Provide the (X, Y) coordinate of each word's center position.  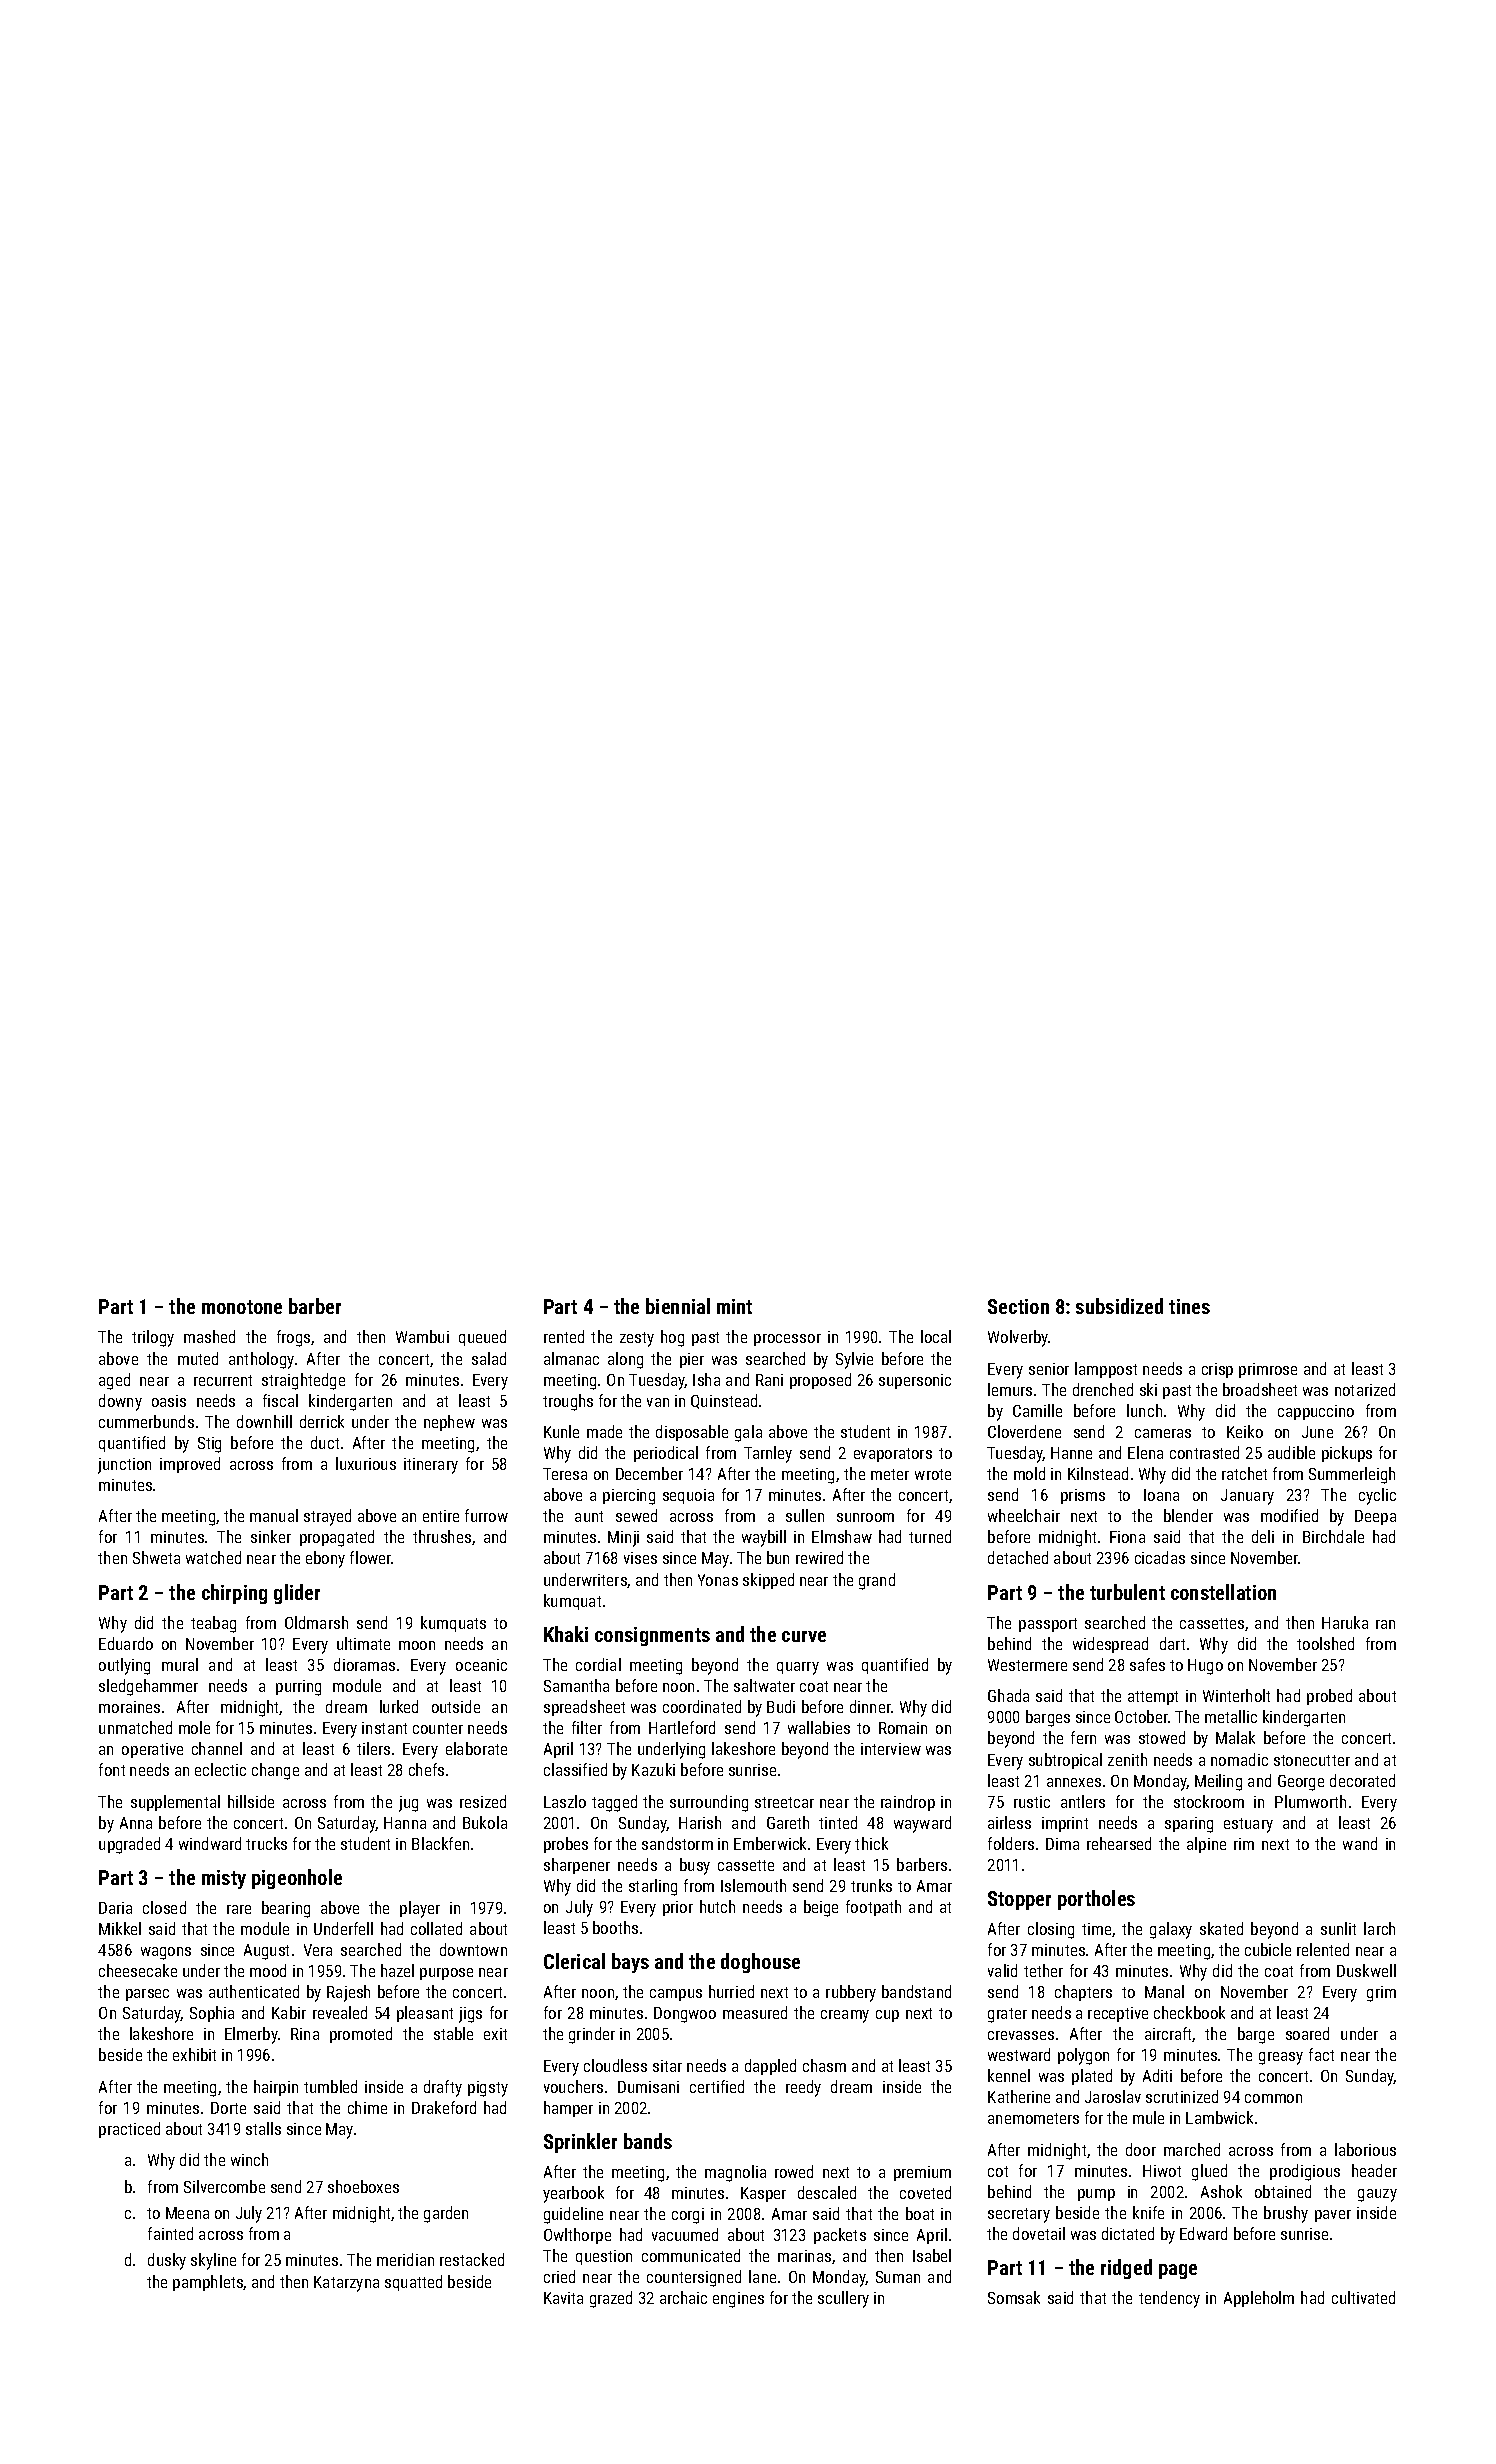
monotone (242, 1307)
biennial (678, 1306)
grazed (611, 2299)
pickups (1347, 1454)
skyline (213, 2261)
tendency (1169, 2299)
